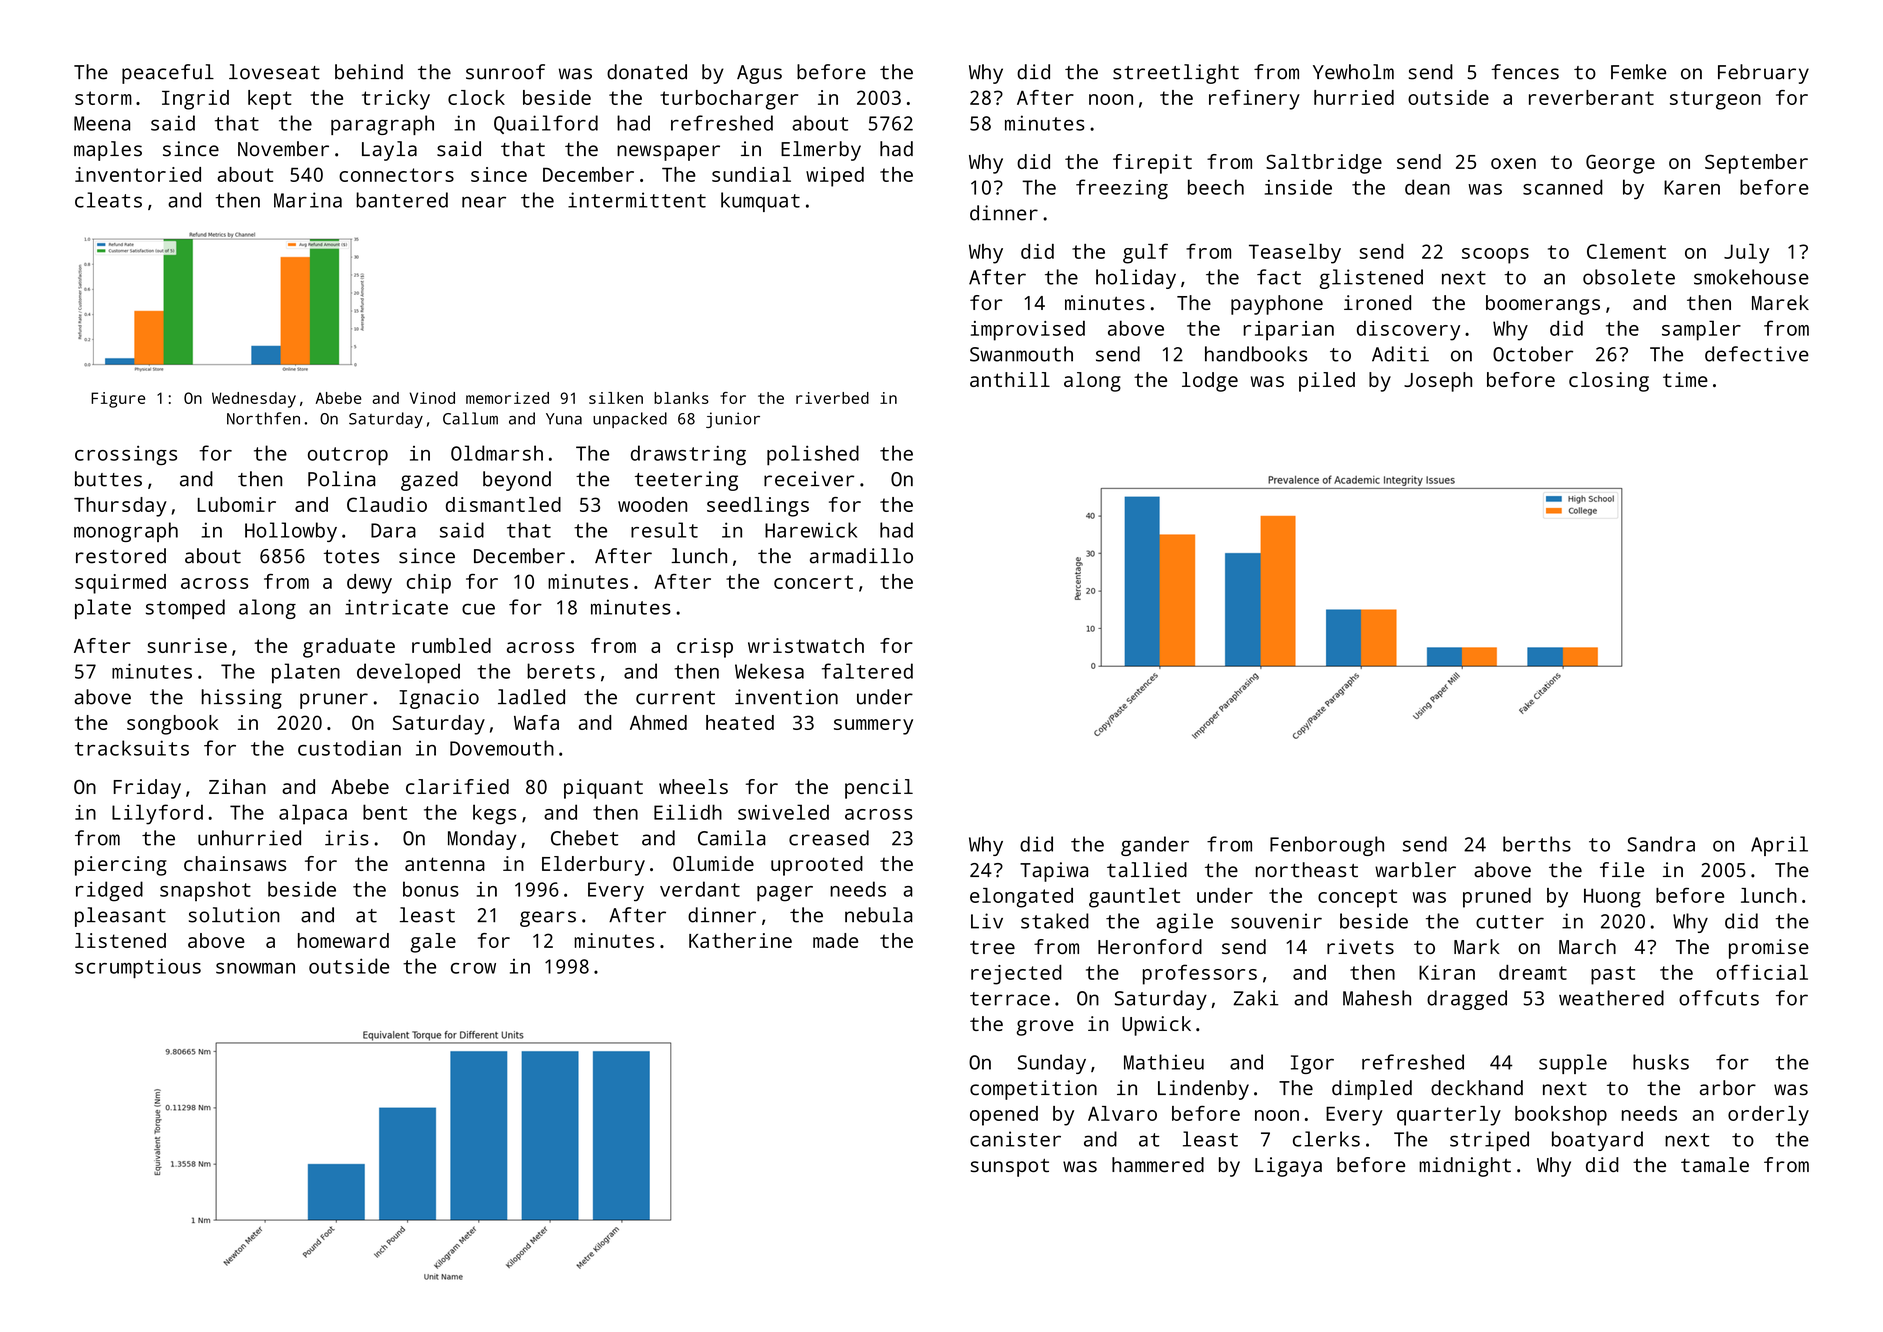  I want to click on wiped, so click(835, 177).
